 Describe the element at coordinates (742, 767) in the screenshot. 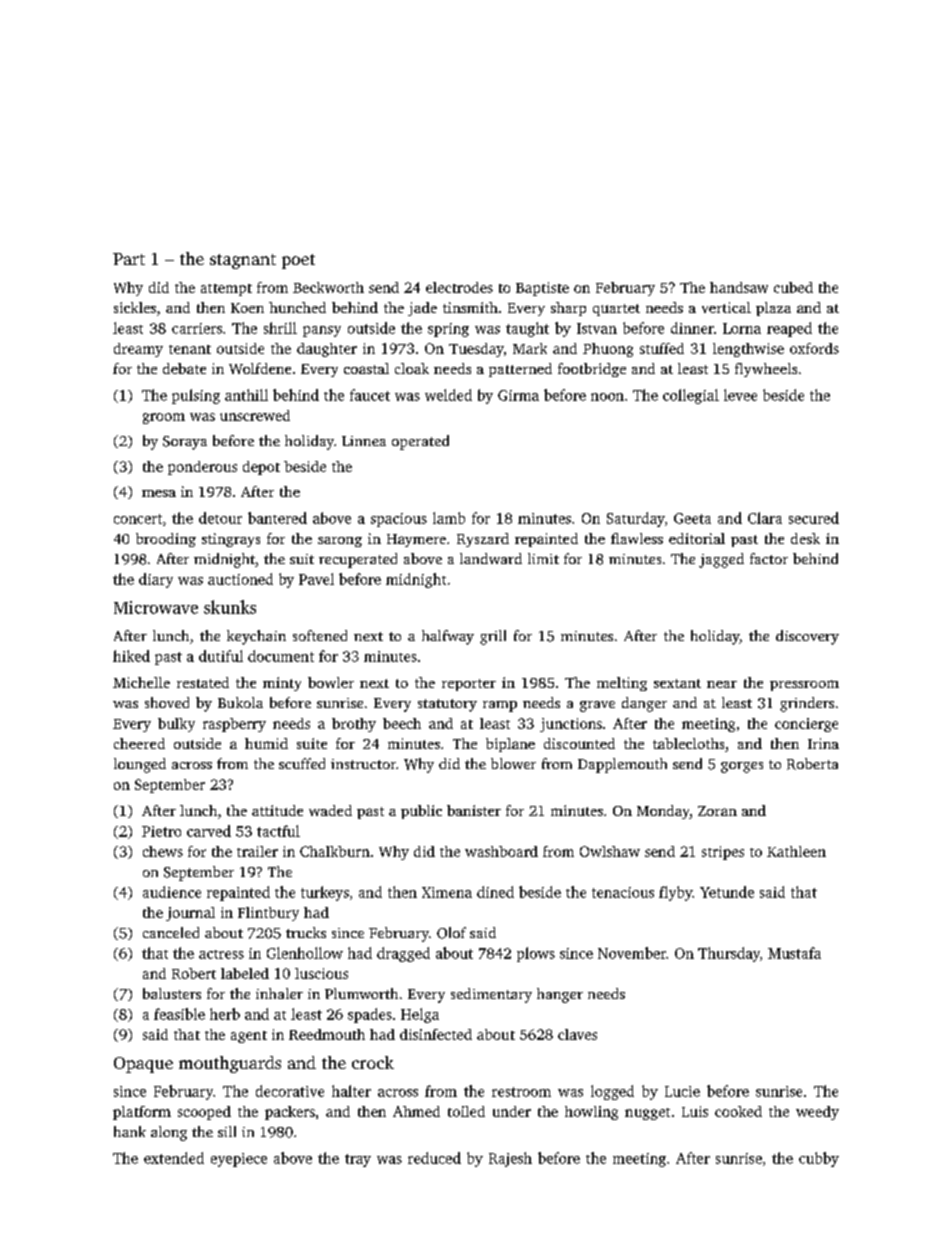

I see `gorges` at that location.
